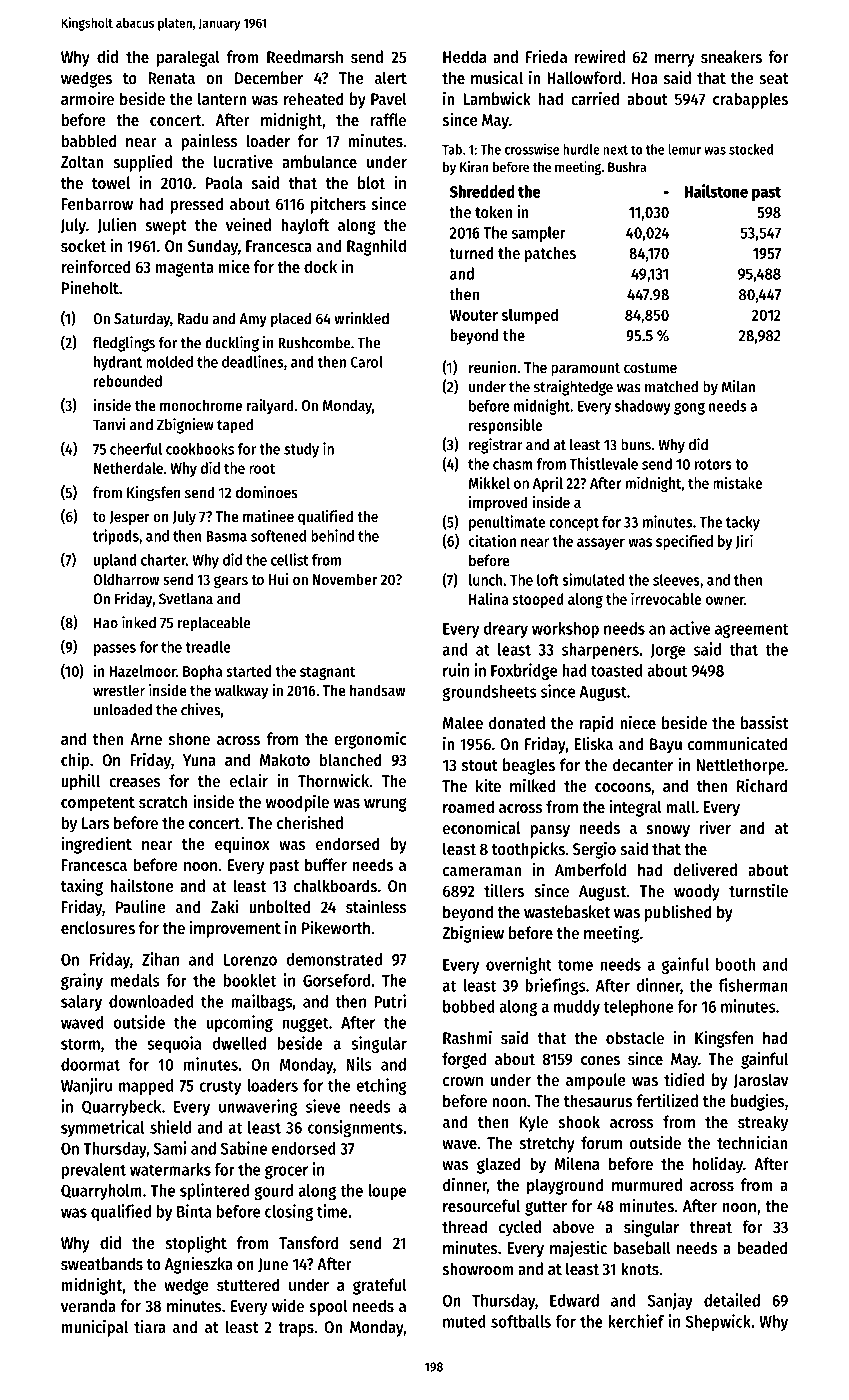 This screenshot has width=849, height=1400. What do you see at coordinates (289, 1212) in the screenshot?
I see `closing` at bounding box center [289, 1212].
